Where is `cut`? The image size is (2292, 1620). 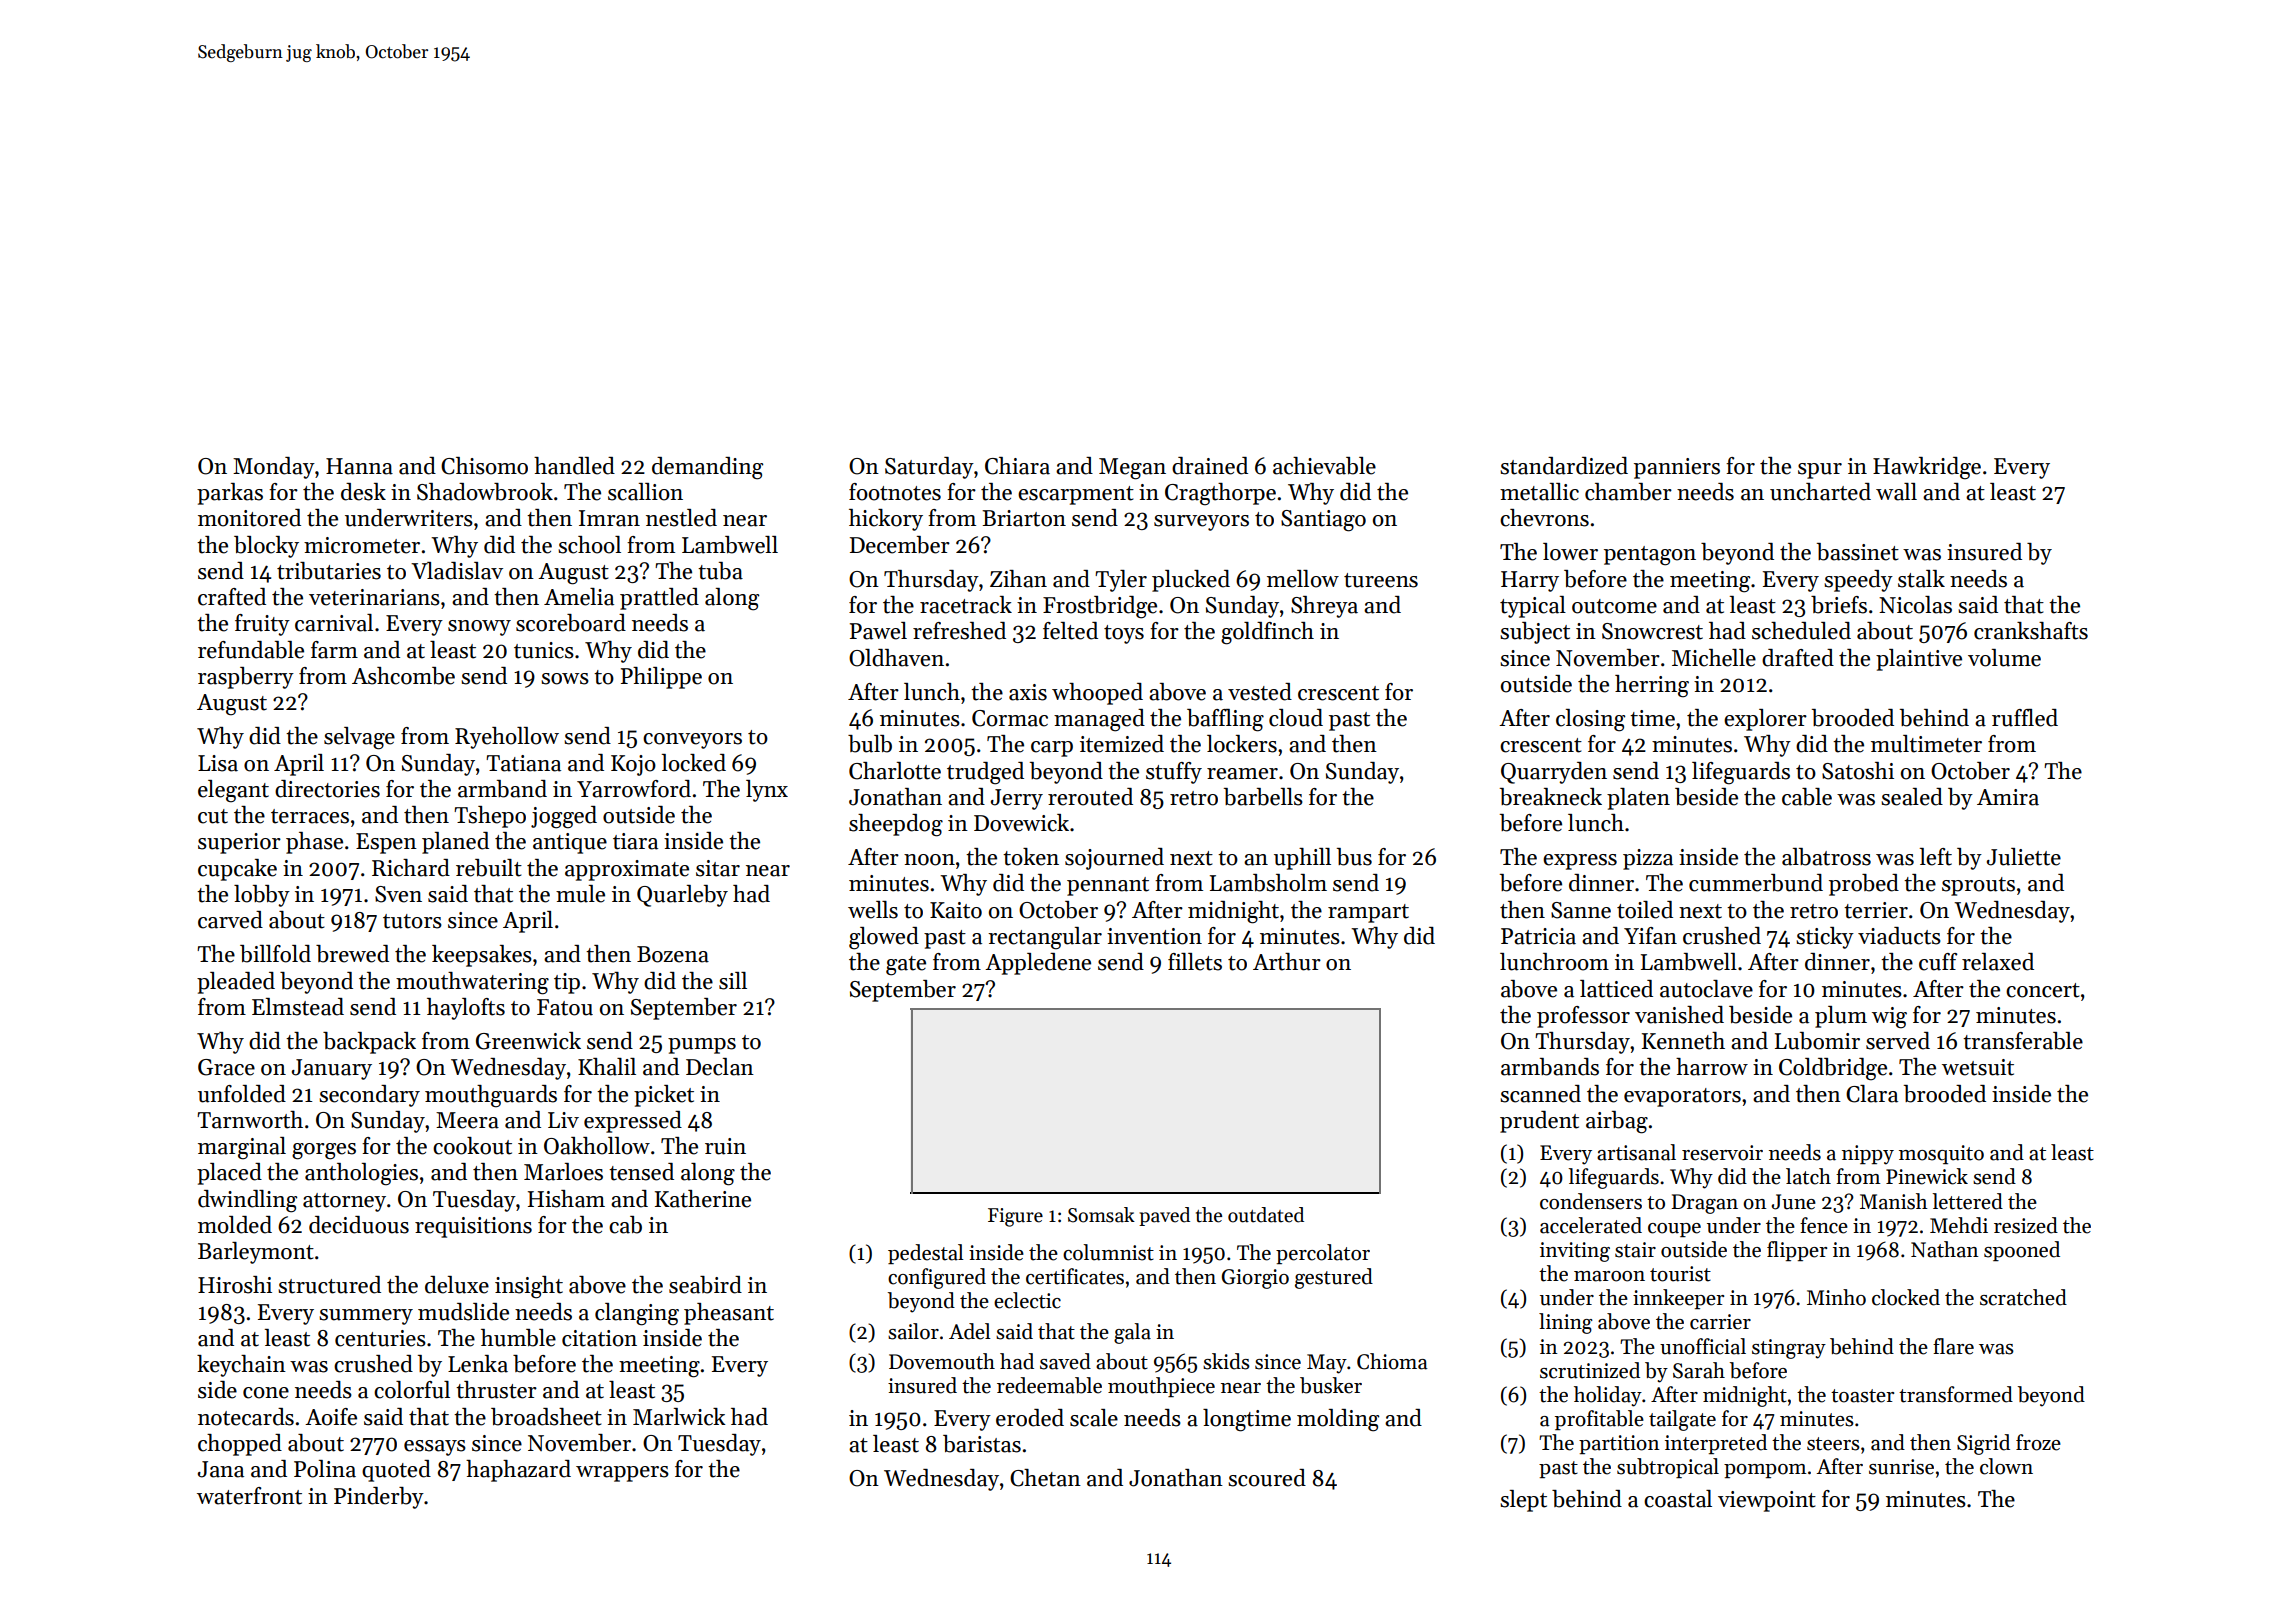 cut is located at coordinates (213, 816).
